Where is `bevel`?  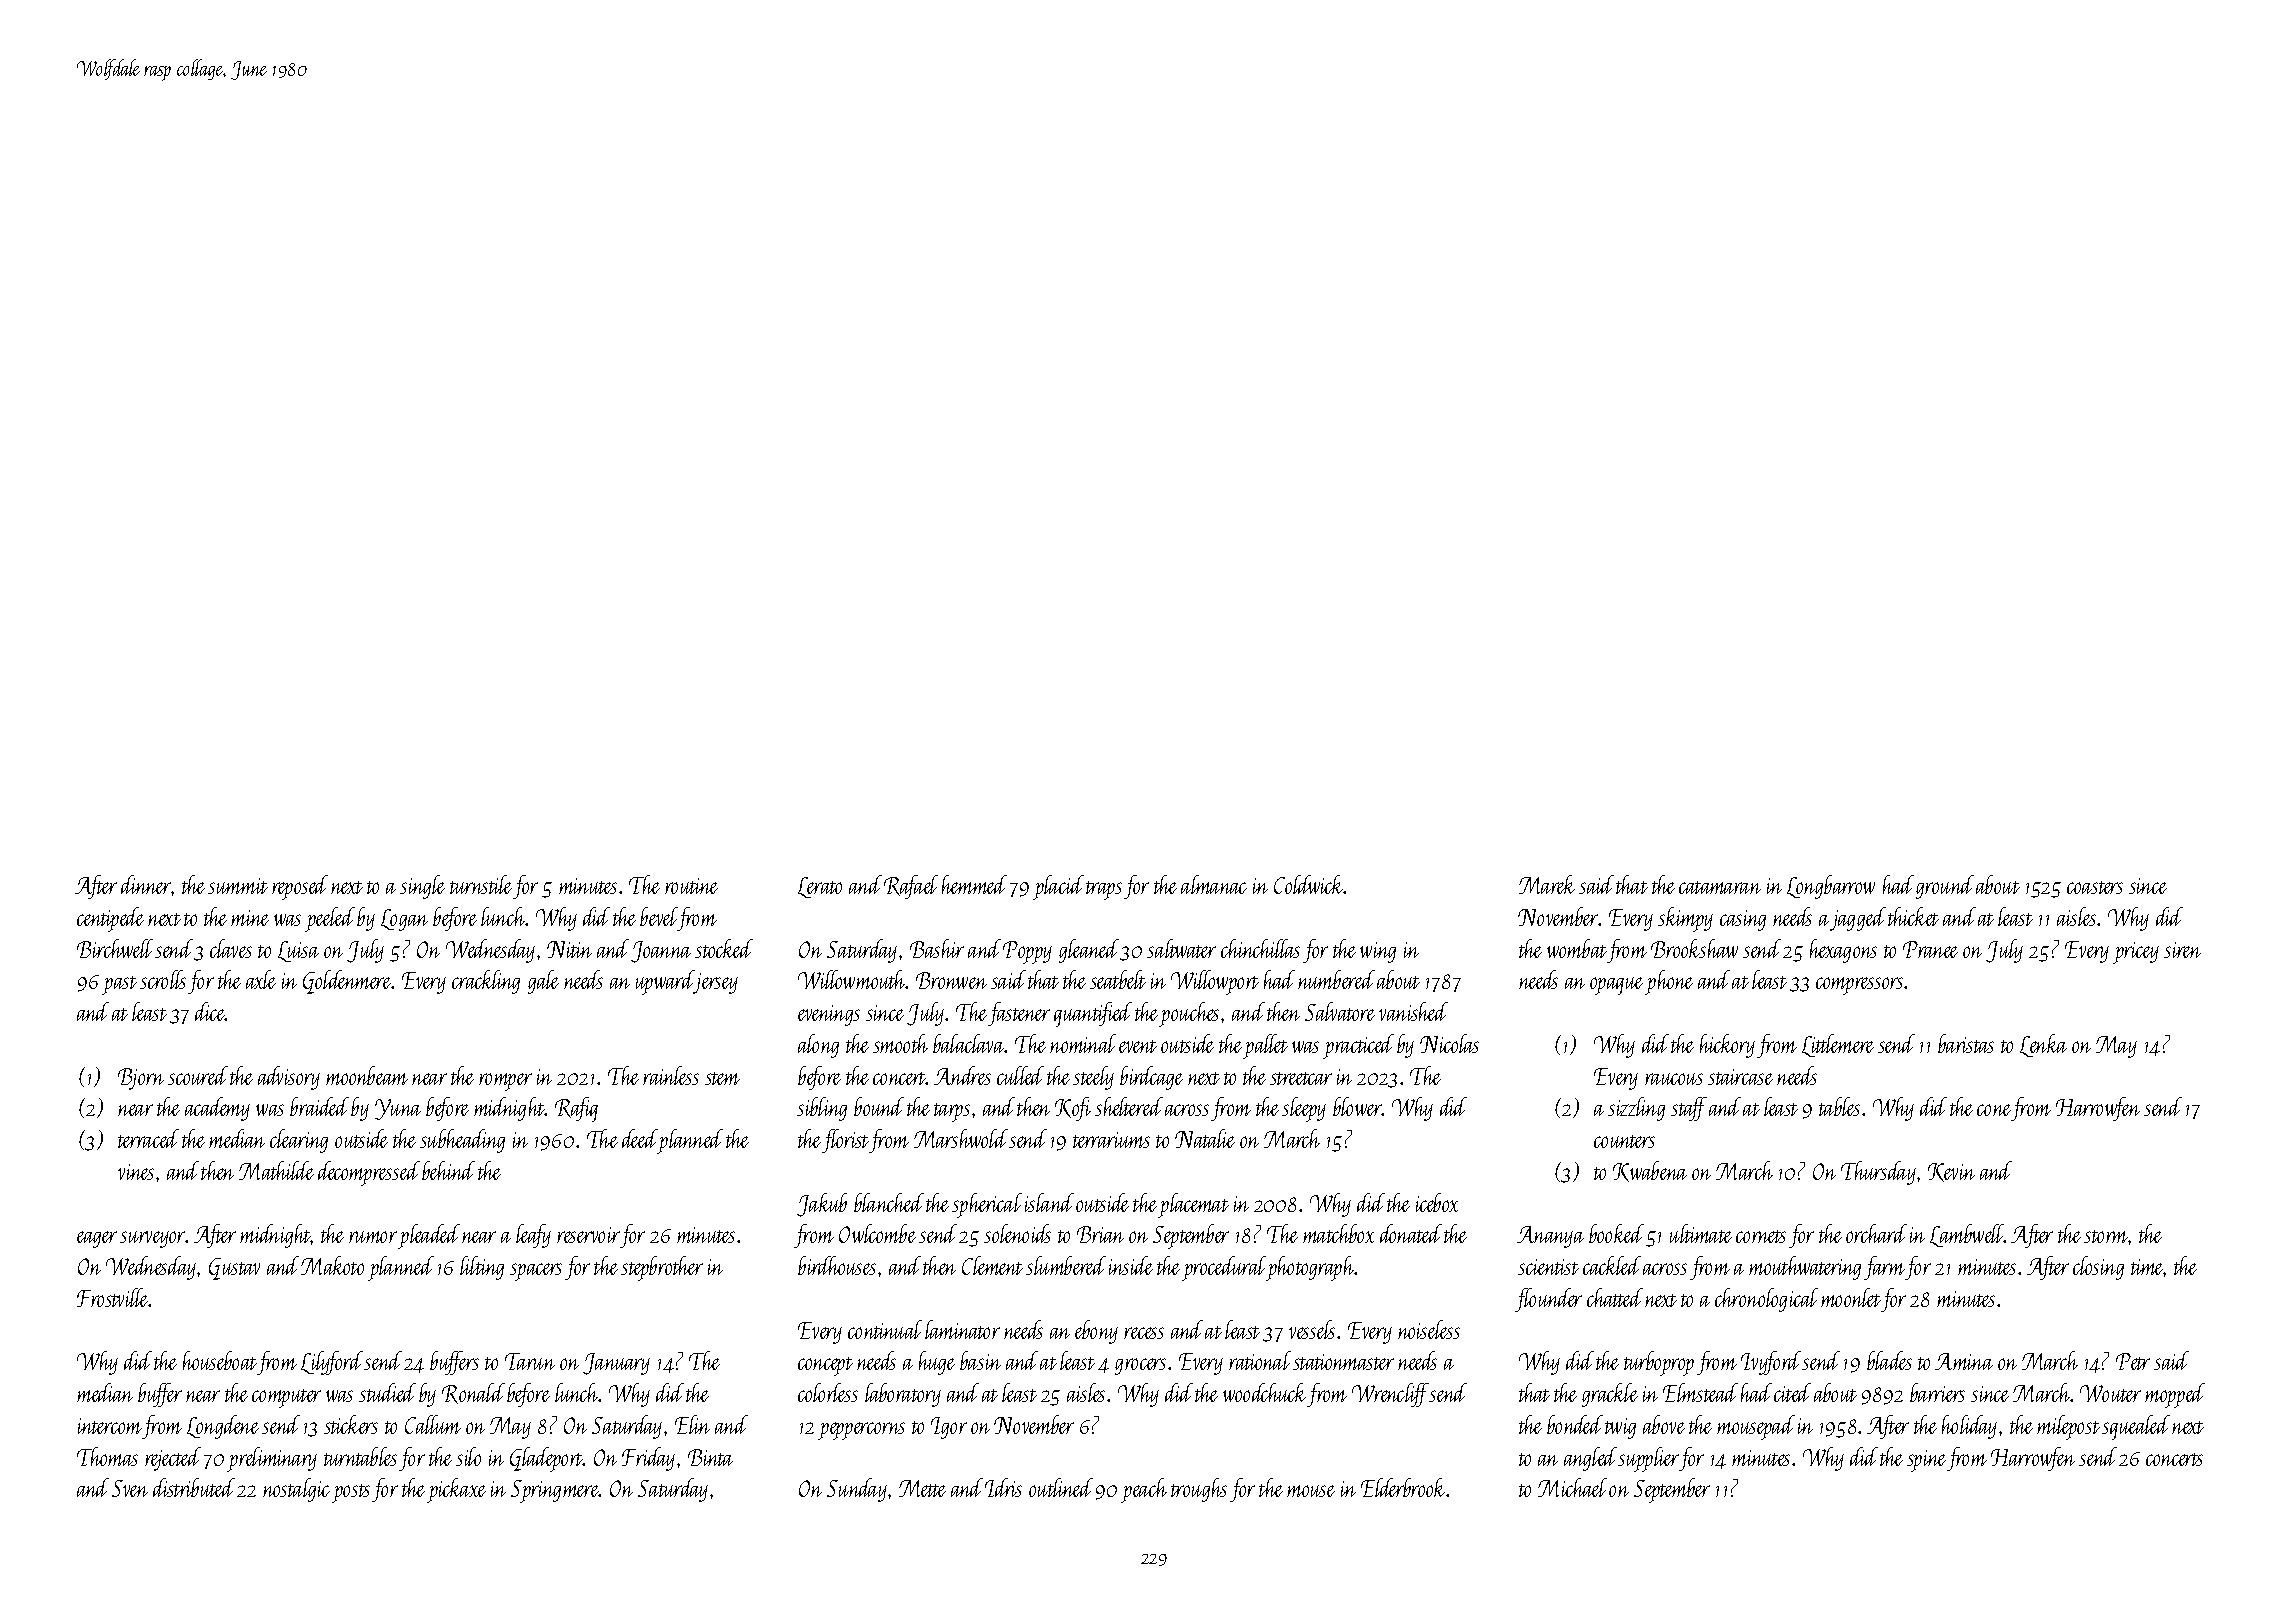 bevel is located at coordinates (659, 916).
